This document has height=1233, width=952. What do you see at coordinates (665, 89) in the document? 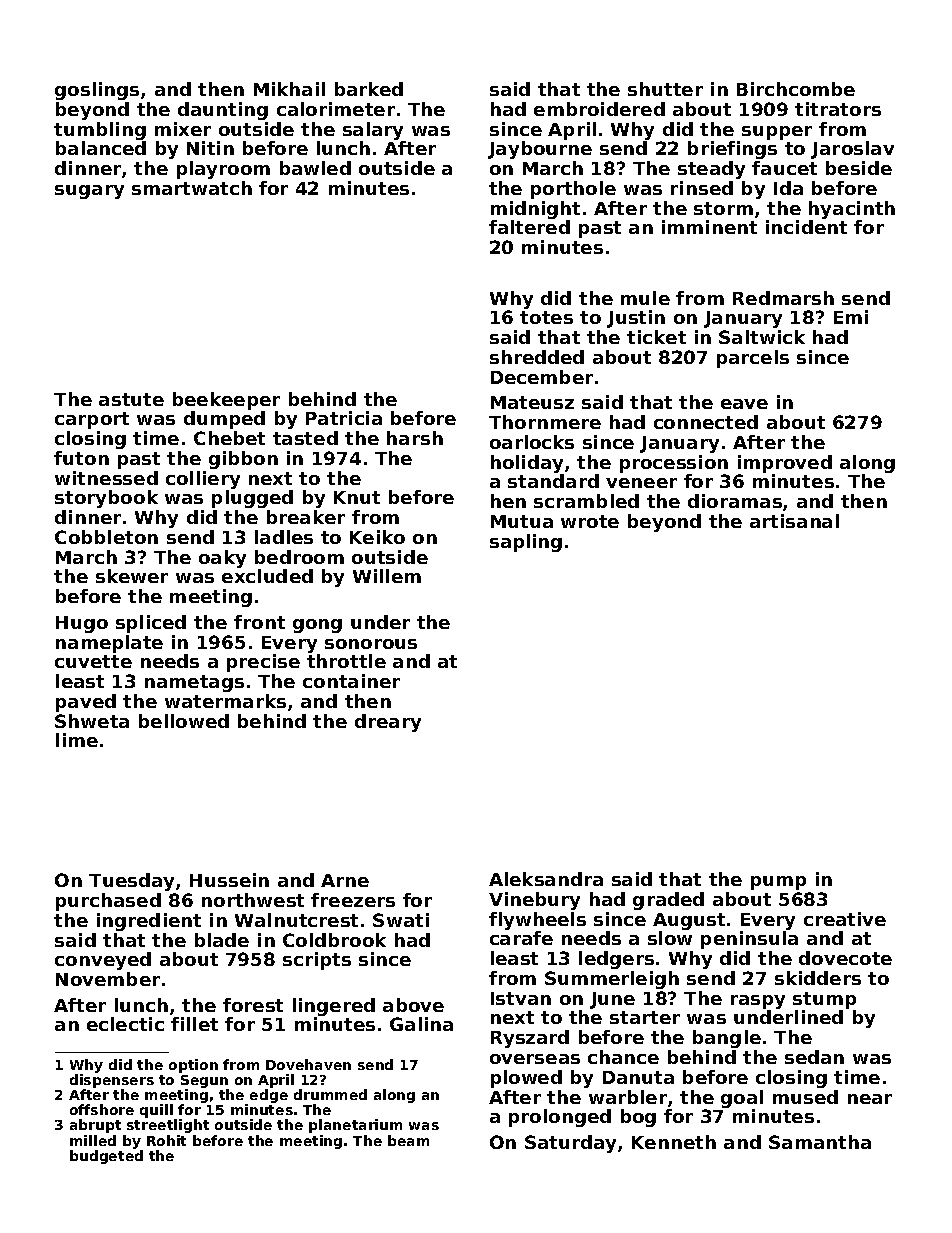
I see `shutter` at bounding box center [665, 89].
